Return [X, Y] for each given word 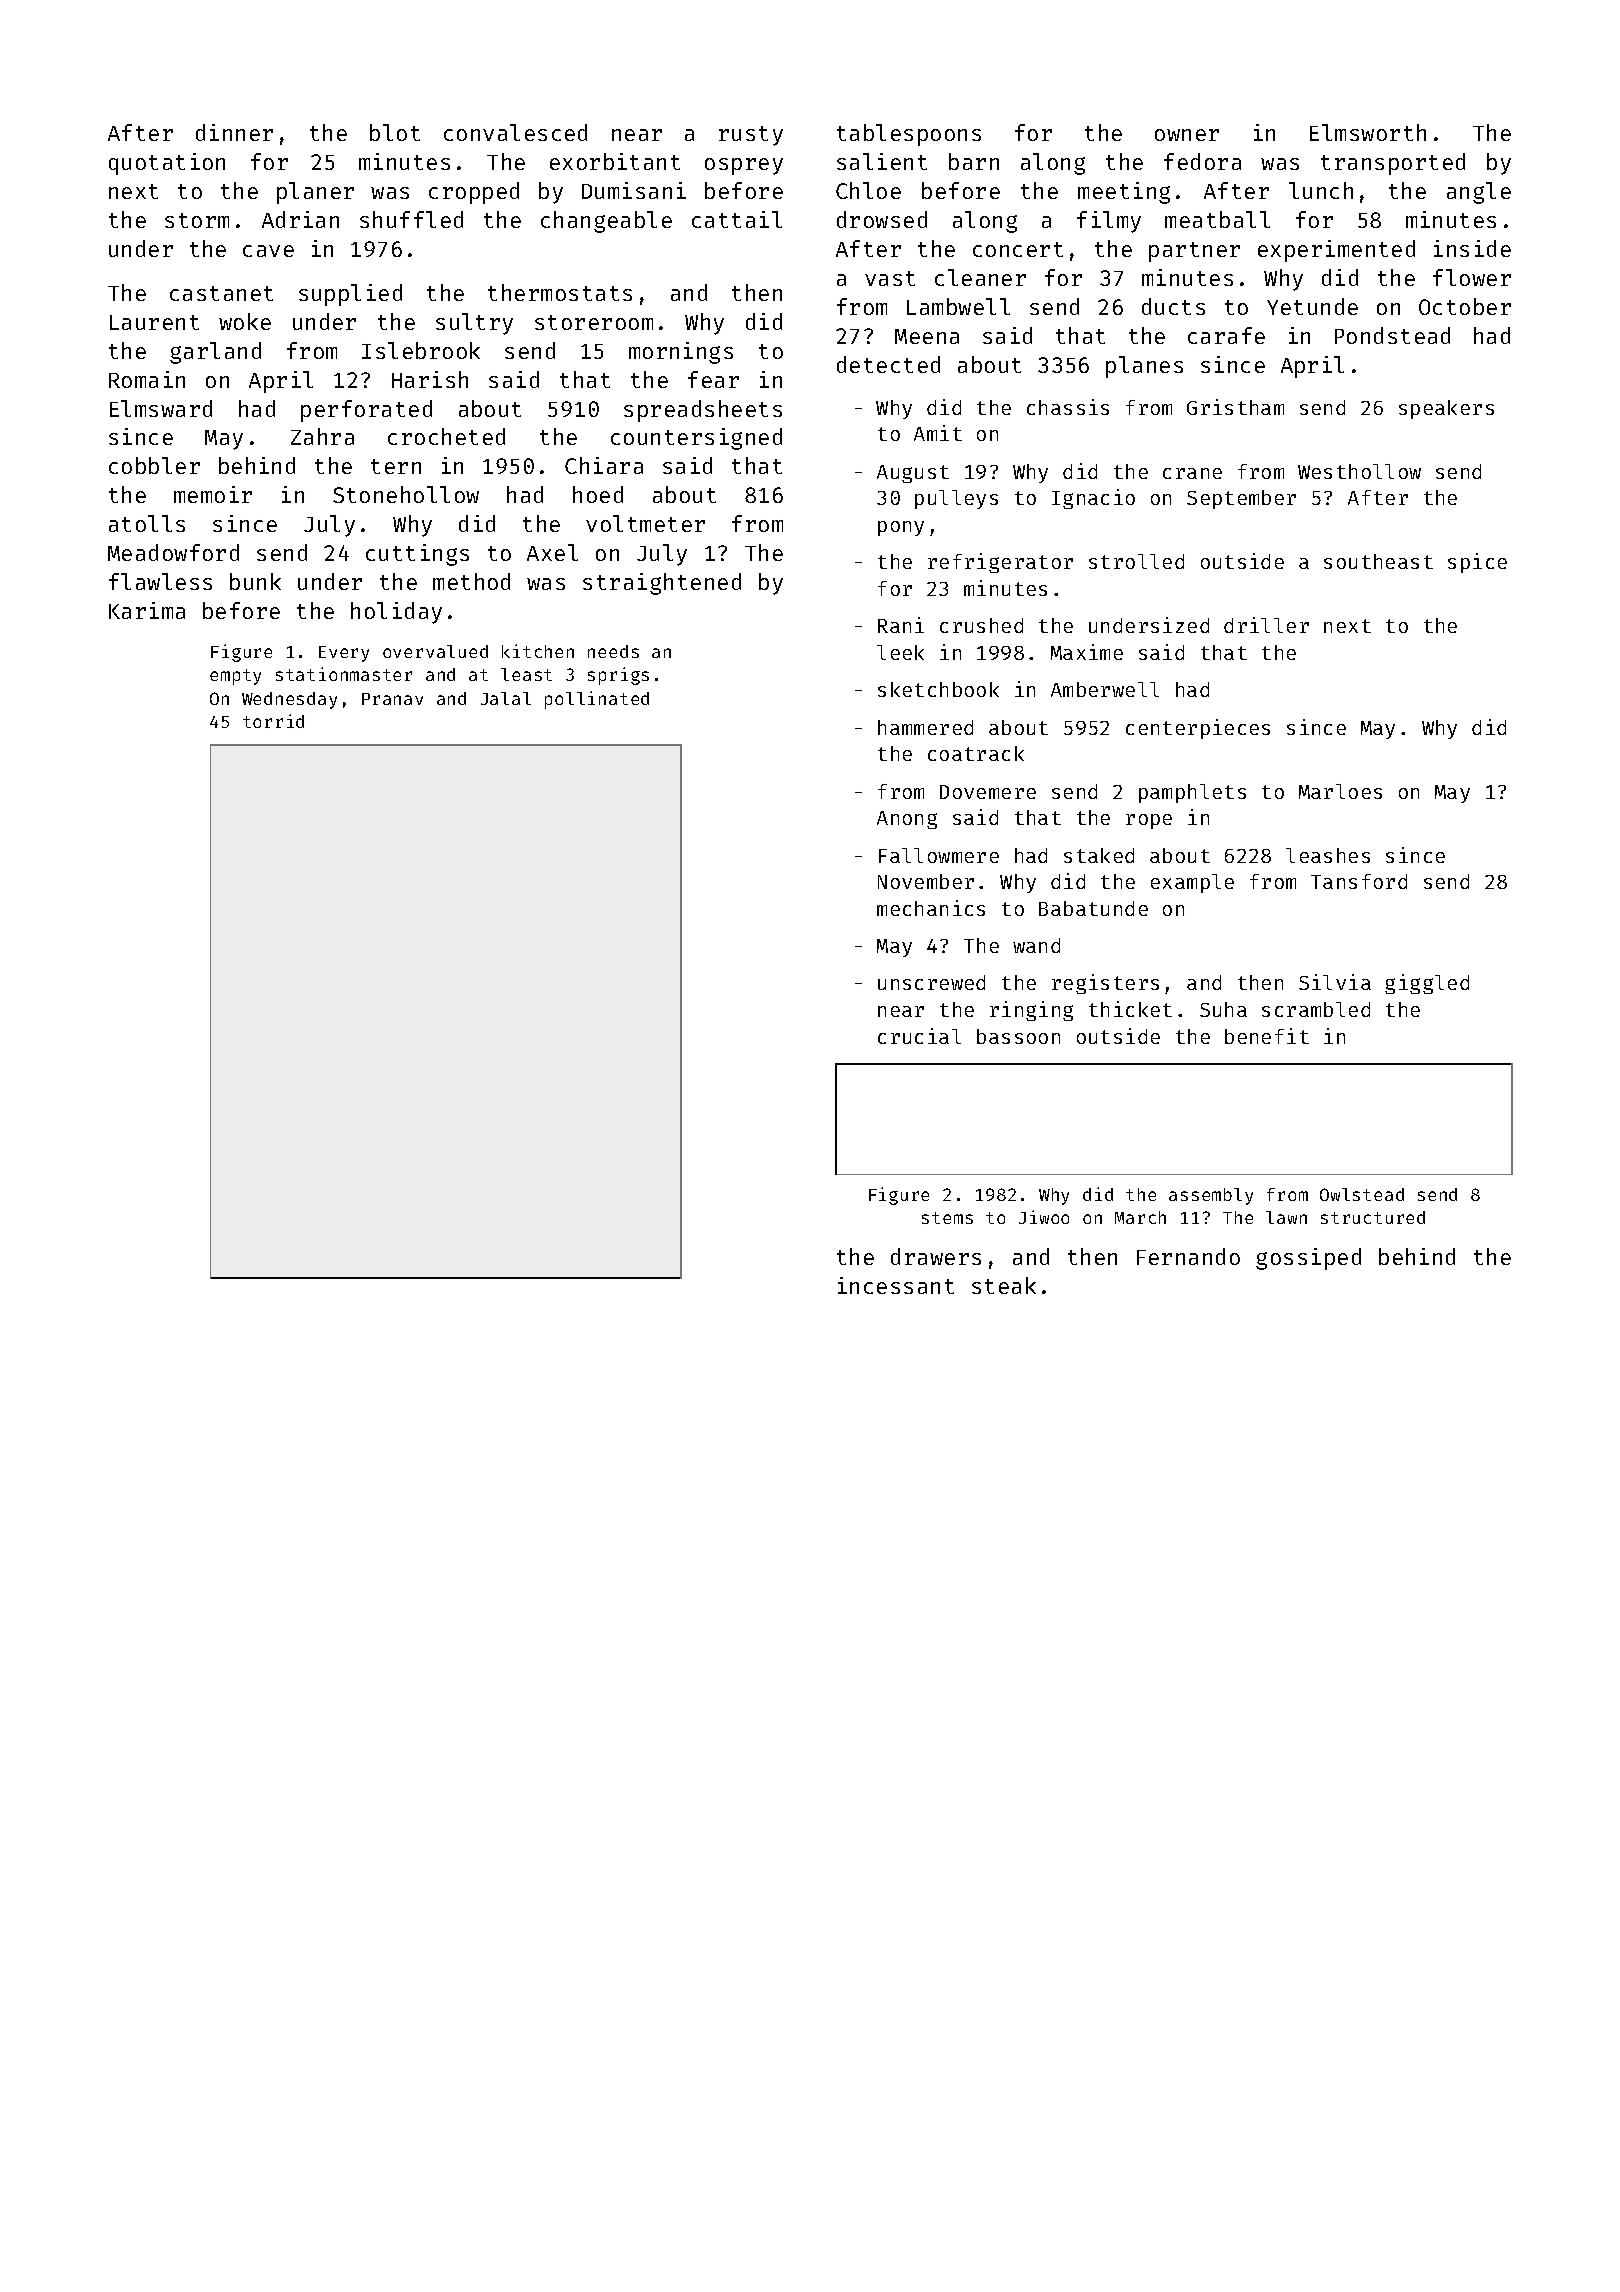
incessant [896, 1285]
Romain [147, 379]
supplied [350, 295]
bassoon [1018, 1036]
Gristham [1235, 407]
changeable [606, 222]
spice [1477, 563]
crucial [919, 1036]
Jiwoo [1044, 1217]
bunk [255, 581]
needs [613, 651]
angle [1479, 193]
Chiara [604, 465]
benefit [1267, 1036]
